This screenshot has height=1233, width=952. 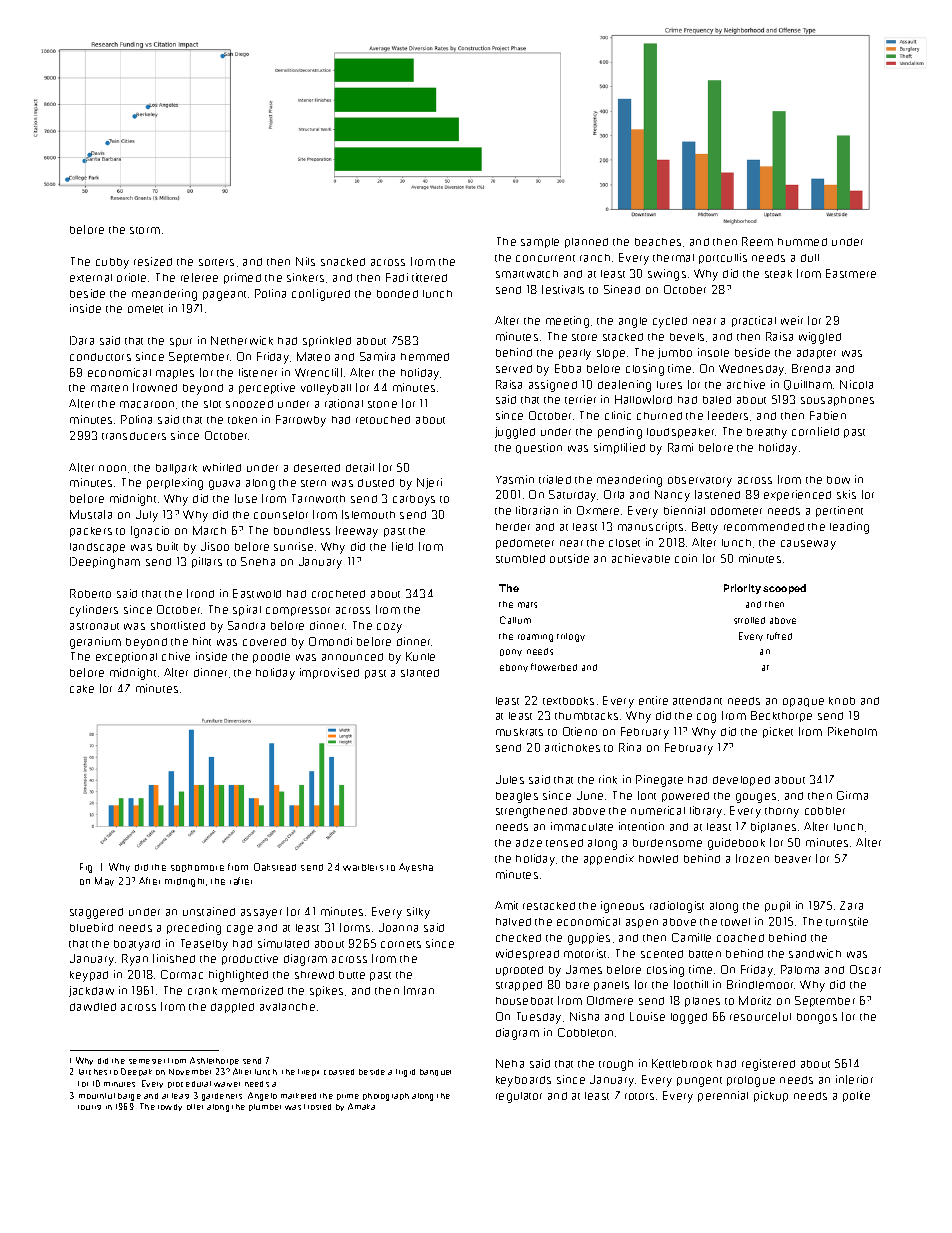 I want to click on silky, so click(x=418, y=913).
